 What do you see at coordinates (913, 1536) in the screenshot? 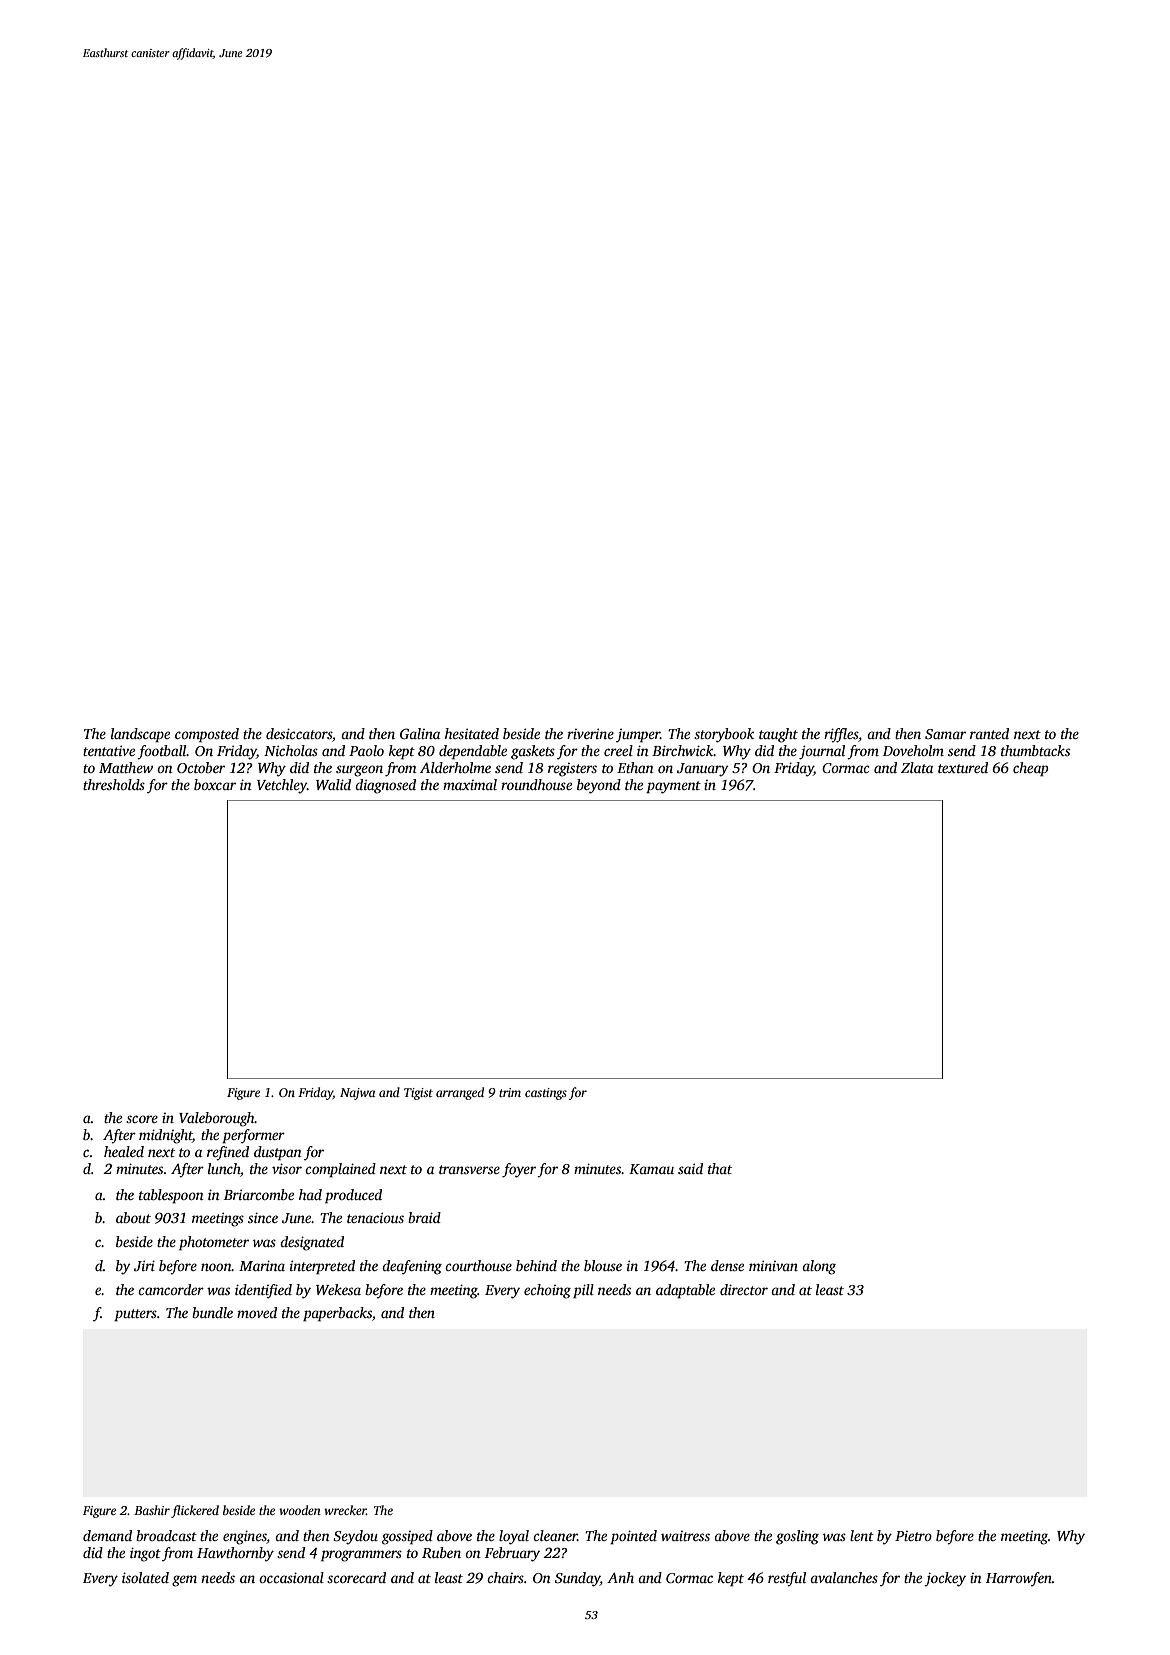
I see `Pietro` at bounding box center [913, 1536].
